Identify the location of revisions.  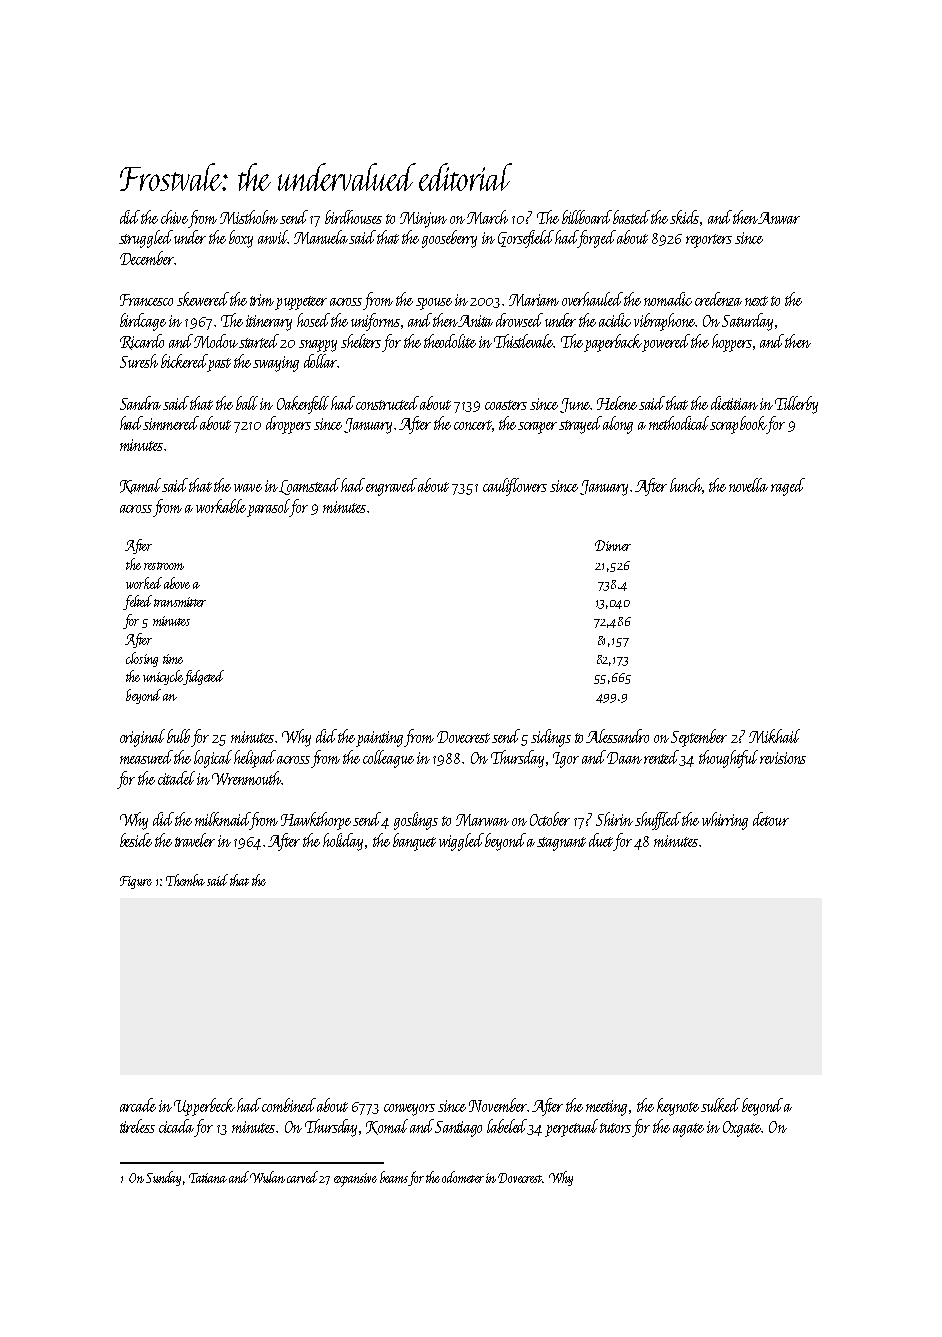
(783, 758).
